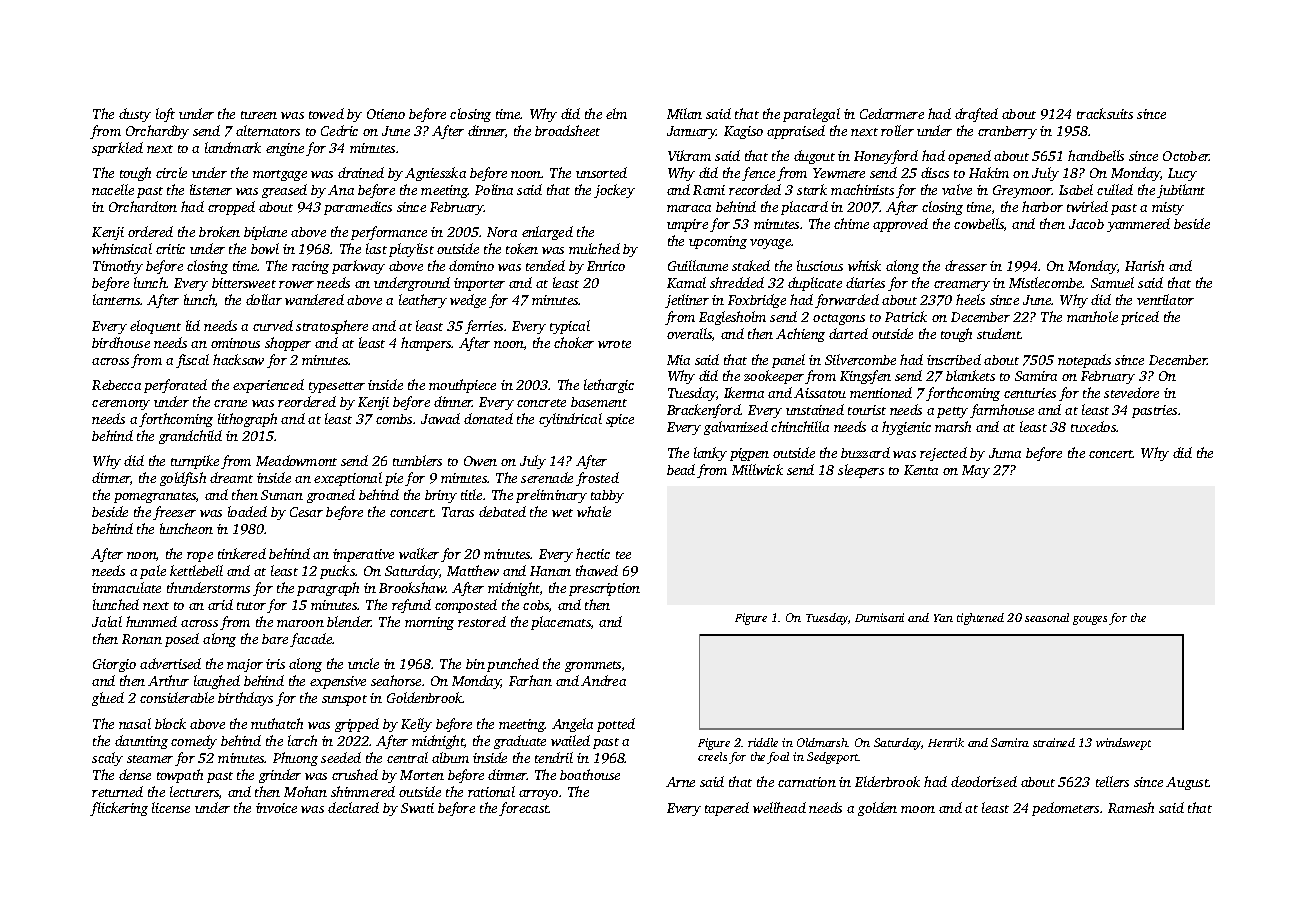 The width and height of the screenshot is (1308, 924). What do you see at coordinates (357, 725) in the screenshot?
I see `gripped` at bounding box center [357, 725].
